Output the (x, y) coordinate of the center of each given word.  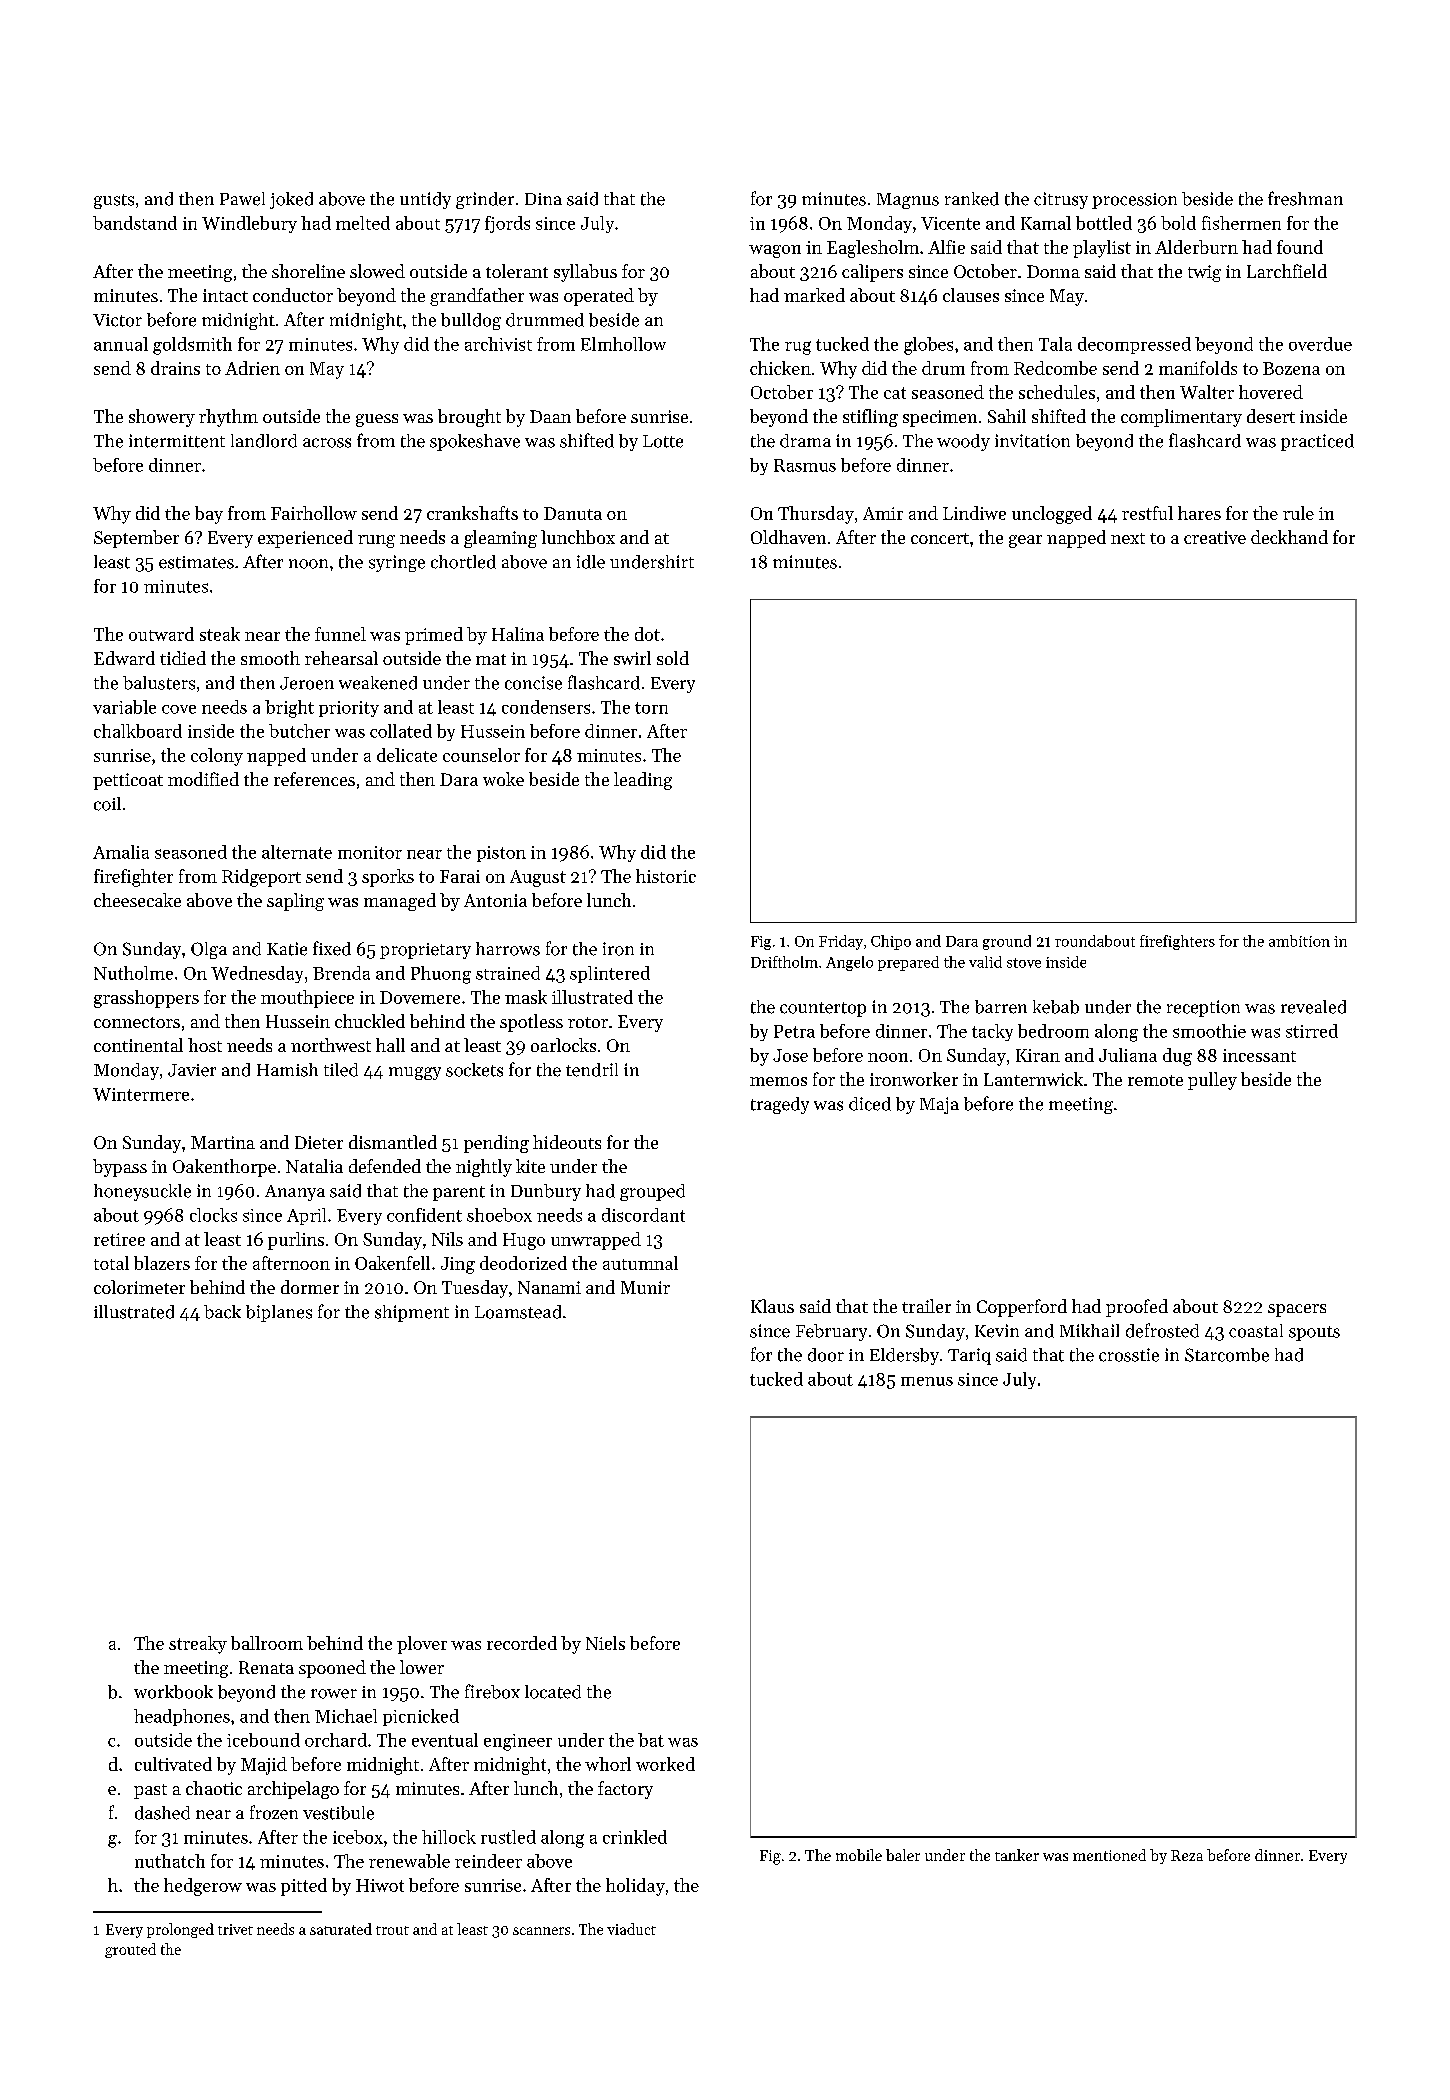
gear (1025, 541)
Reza (1187, 1855)
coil (107, 804)
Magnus (908, 201)
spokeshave (475, 442)
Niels (605, 1643)
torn (651, 708)
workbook (173, 1692)
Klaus (772, 1306)
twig (1204, 273)
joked (291, 200)
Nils (447, 1239)
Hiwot (380, 1885)
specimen (940, 418)
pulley (1212, 1081)
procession (1134, 201)
